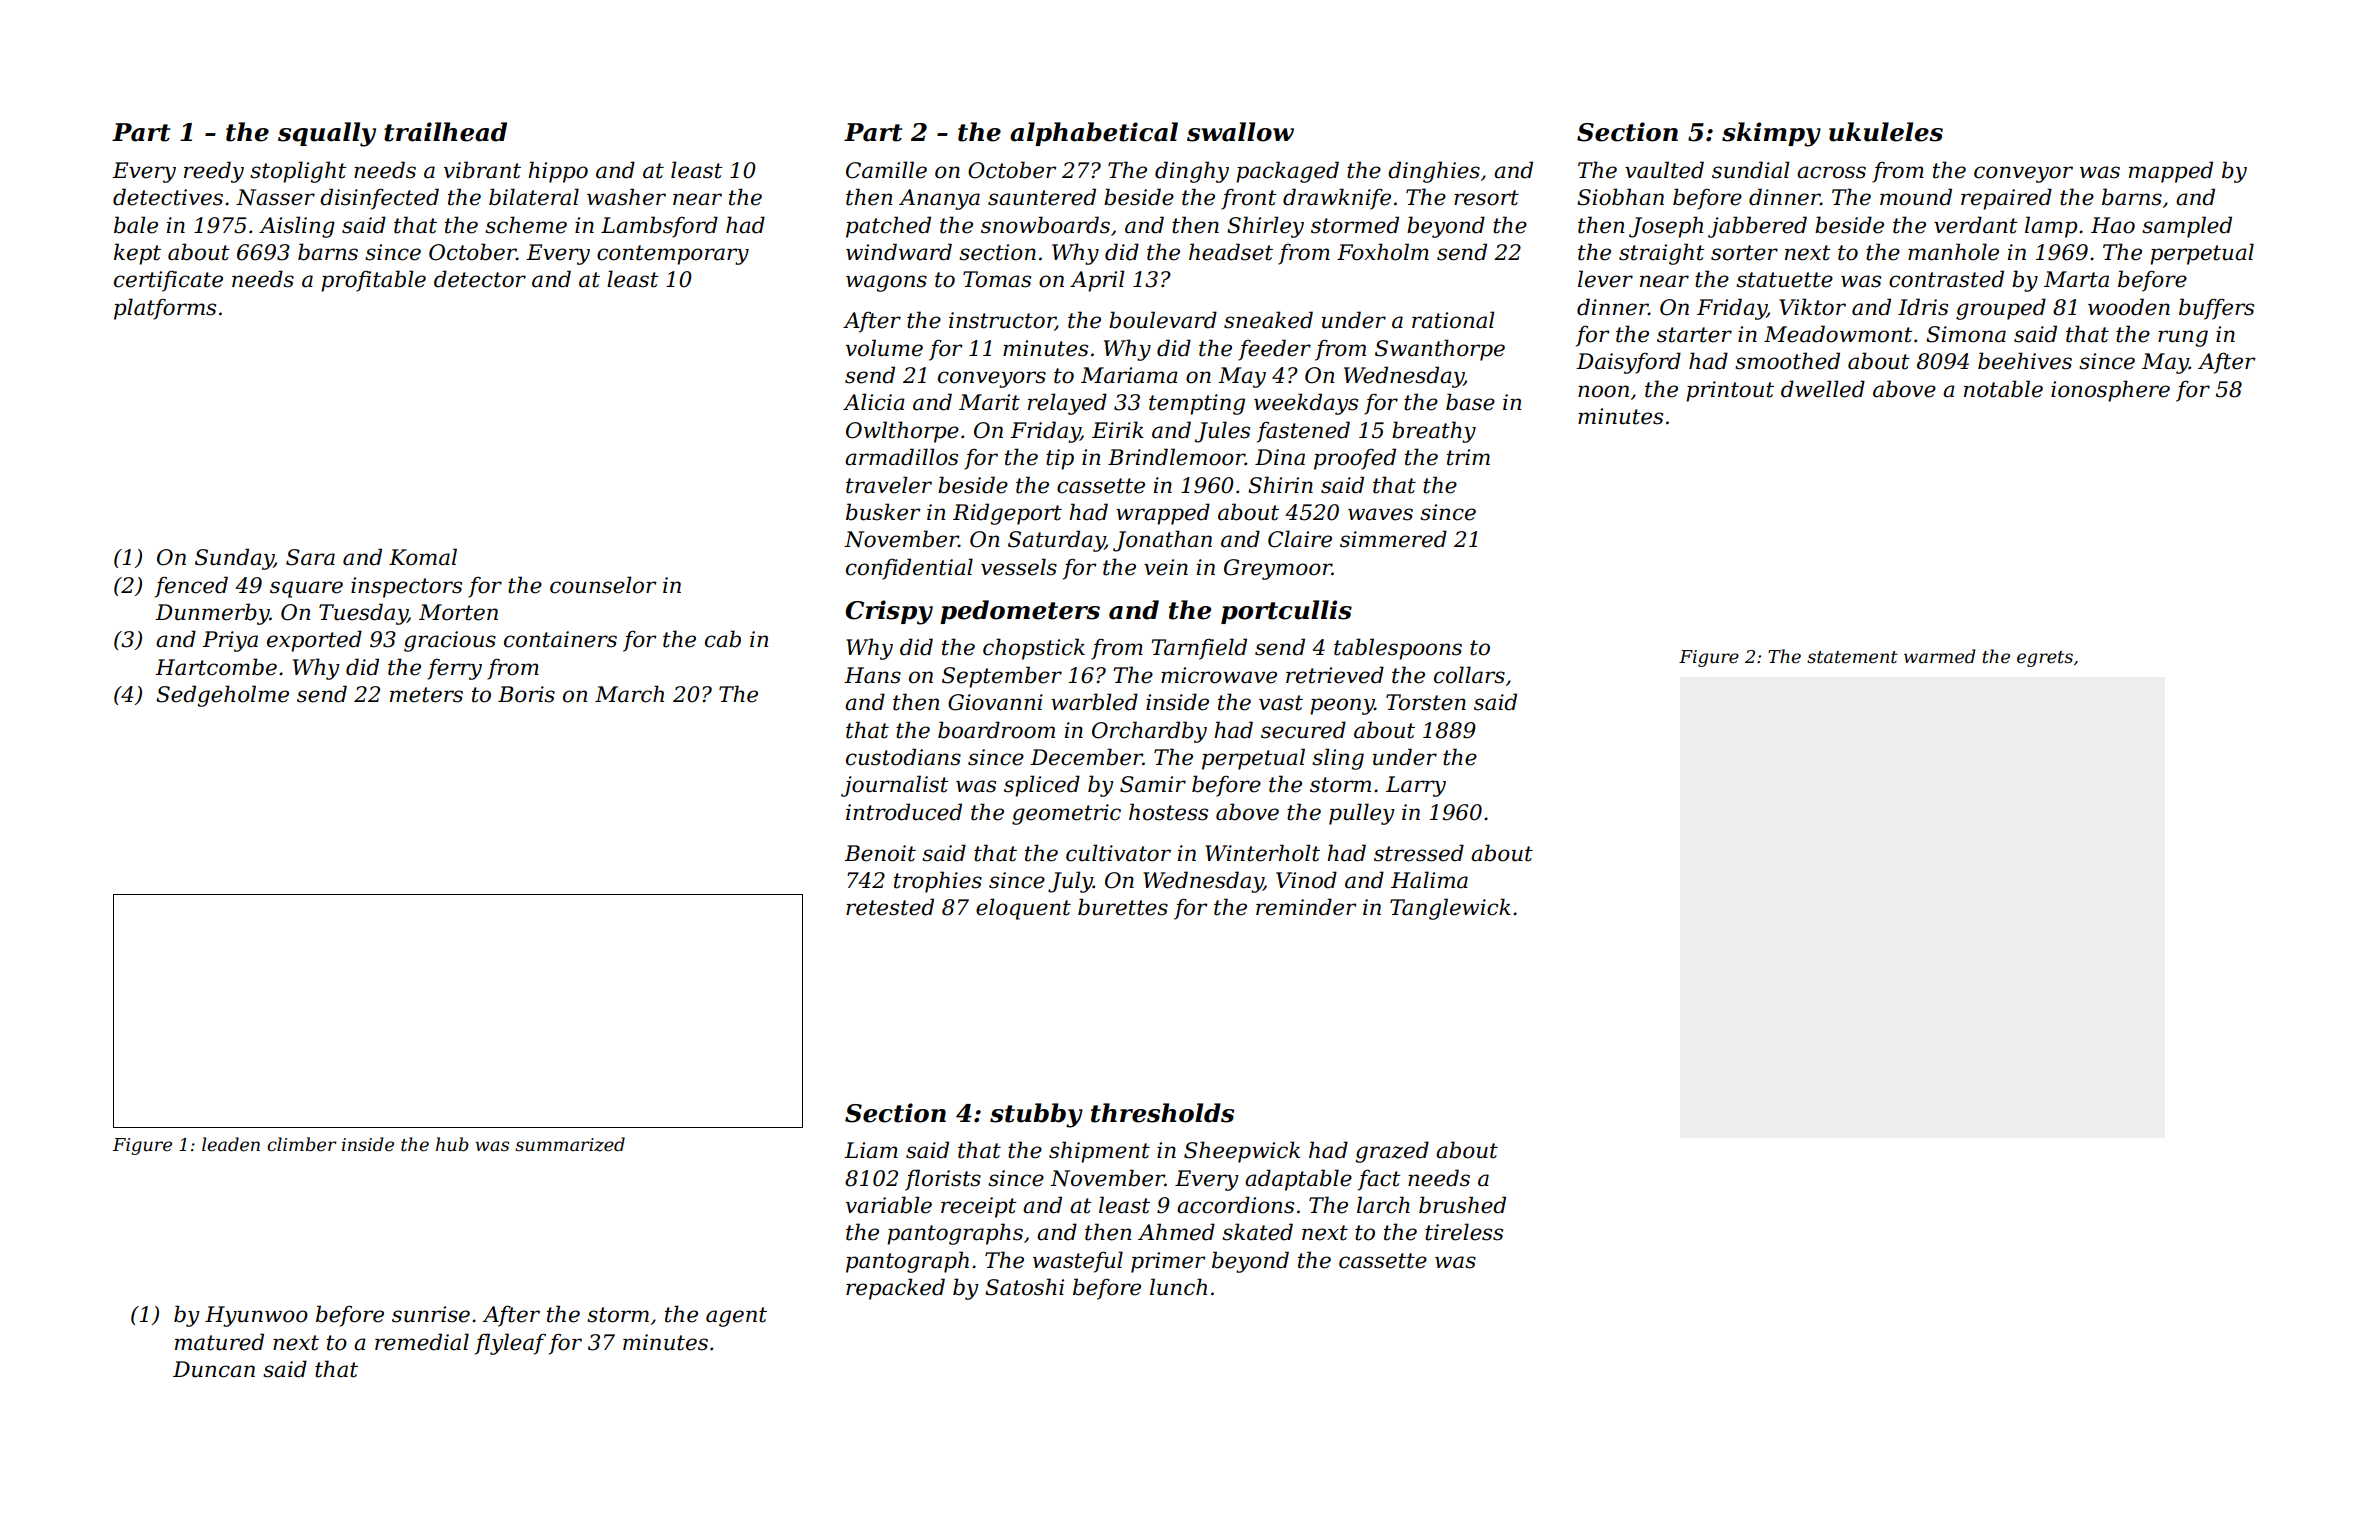  I want to click on Tanglewick, so click(1450, 909).
